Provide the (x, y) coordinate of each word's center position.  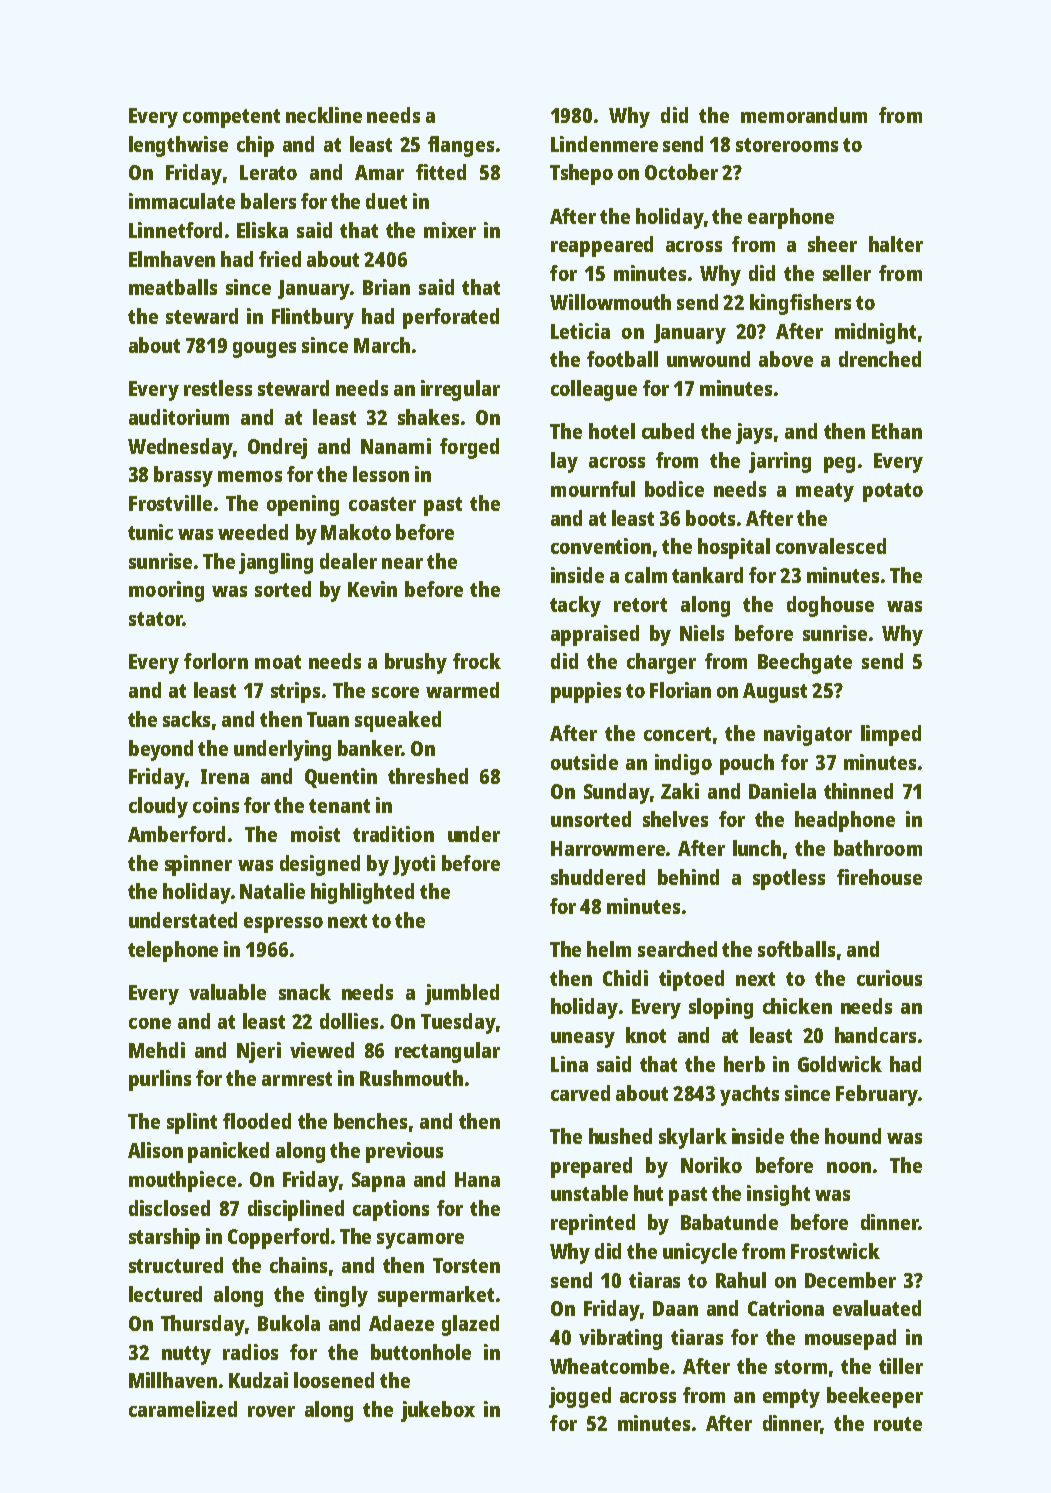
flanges (461, 146)
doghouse (830, 606)
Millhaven (173, 1380)
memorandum (804, 115)
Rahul (741, 1280)
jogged (580, 1397)
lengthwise (178, 146)
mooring (166, 591)
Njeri (259, 1052)
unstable (589, 1193)
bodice (674, 489)
